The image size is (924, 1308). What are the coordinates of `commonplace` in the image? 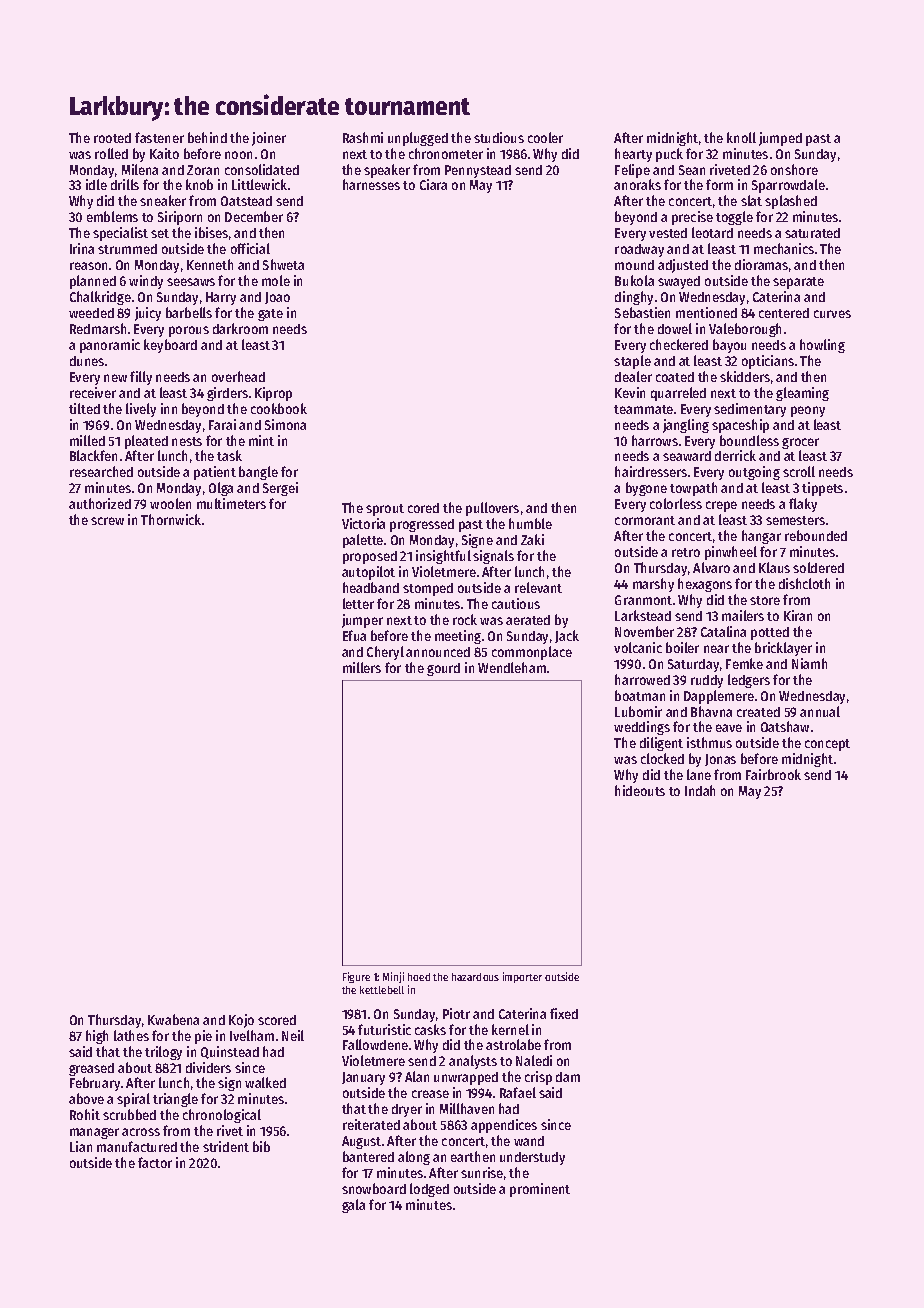 It's located at (532, 653).
